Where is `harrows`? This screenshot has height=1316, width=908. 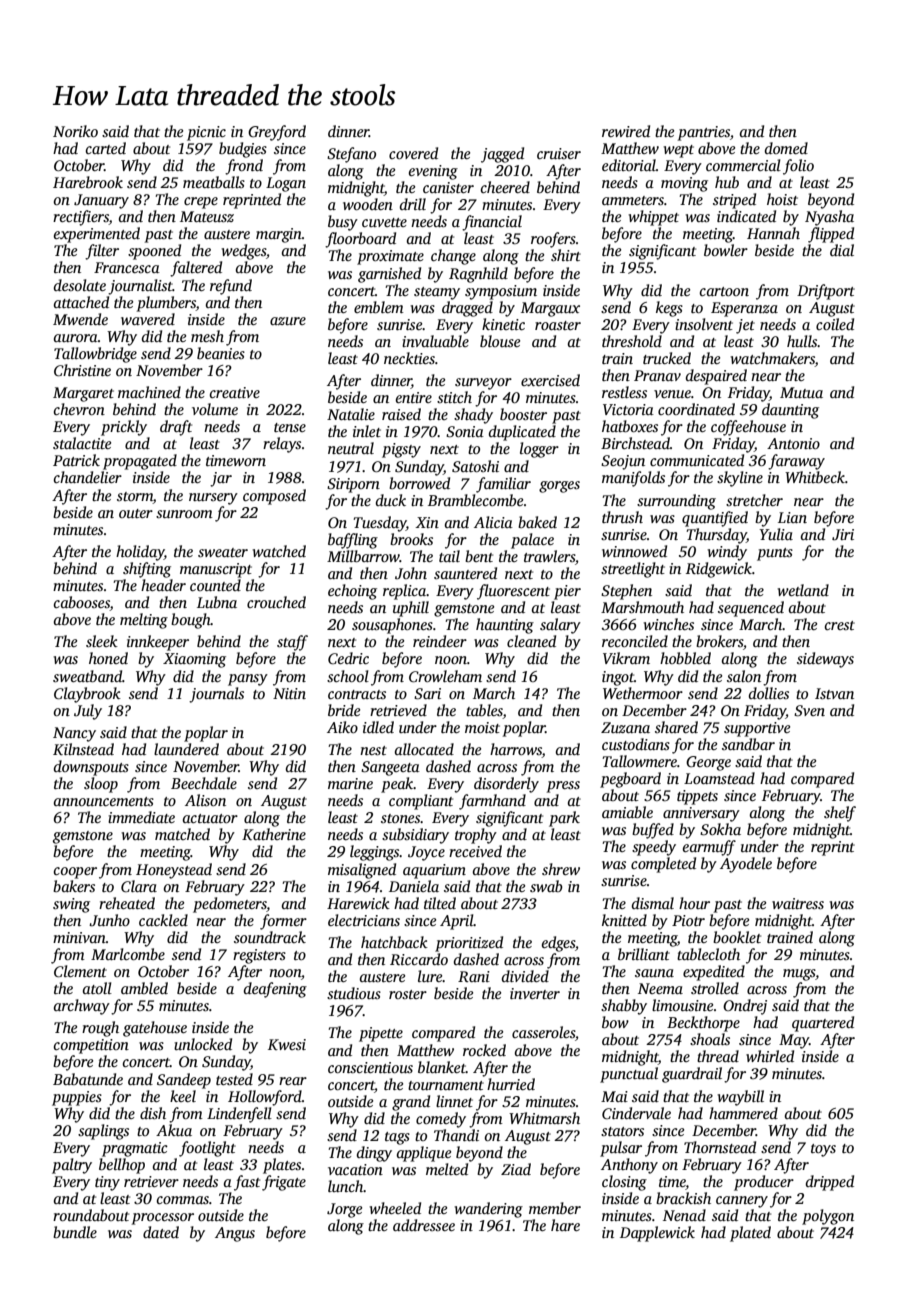
harrows is located at coordinates (516, 750).
